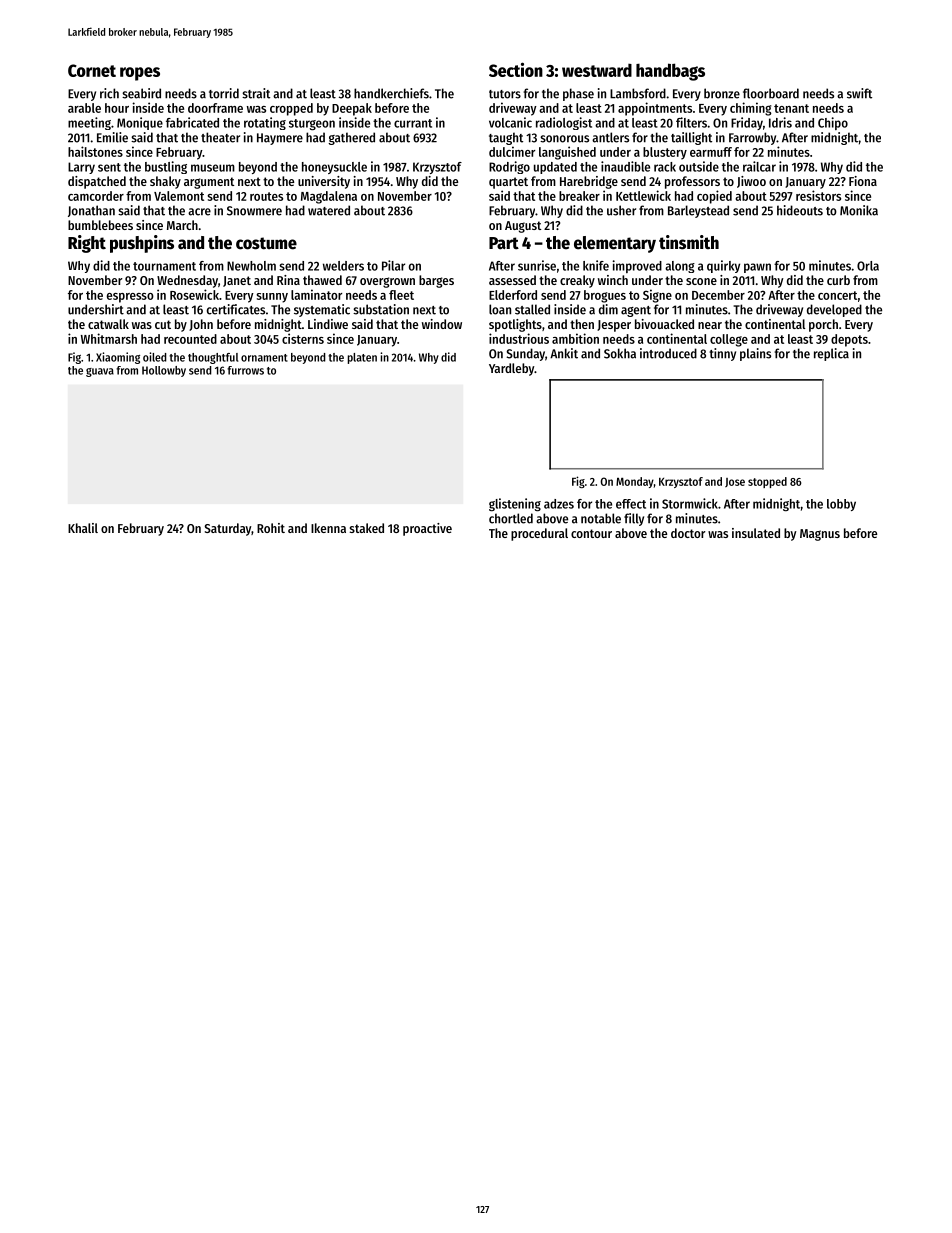 The height and width of the page is (1233, 952). Describe the element at coordinates (837, 295) in the page. I see `concert` at that location.
